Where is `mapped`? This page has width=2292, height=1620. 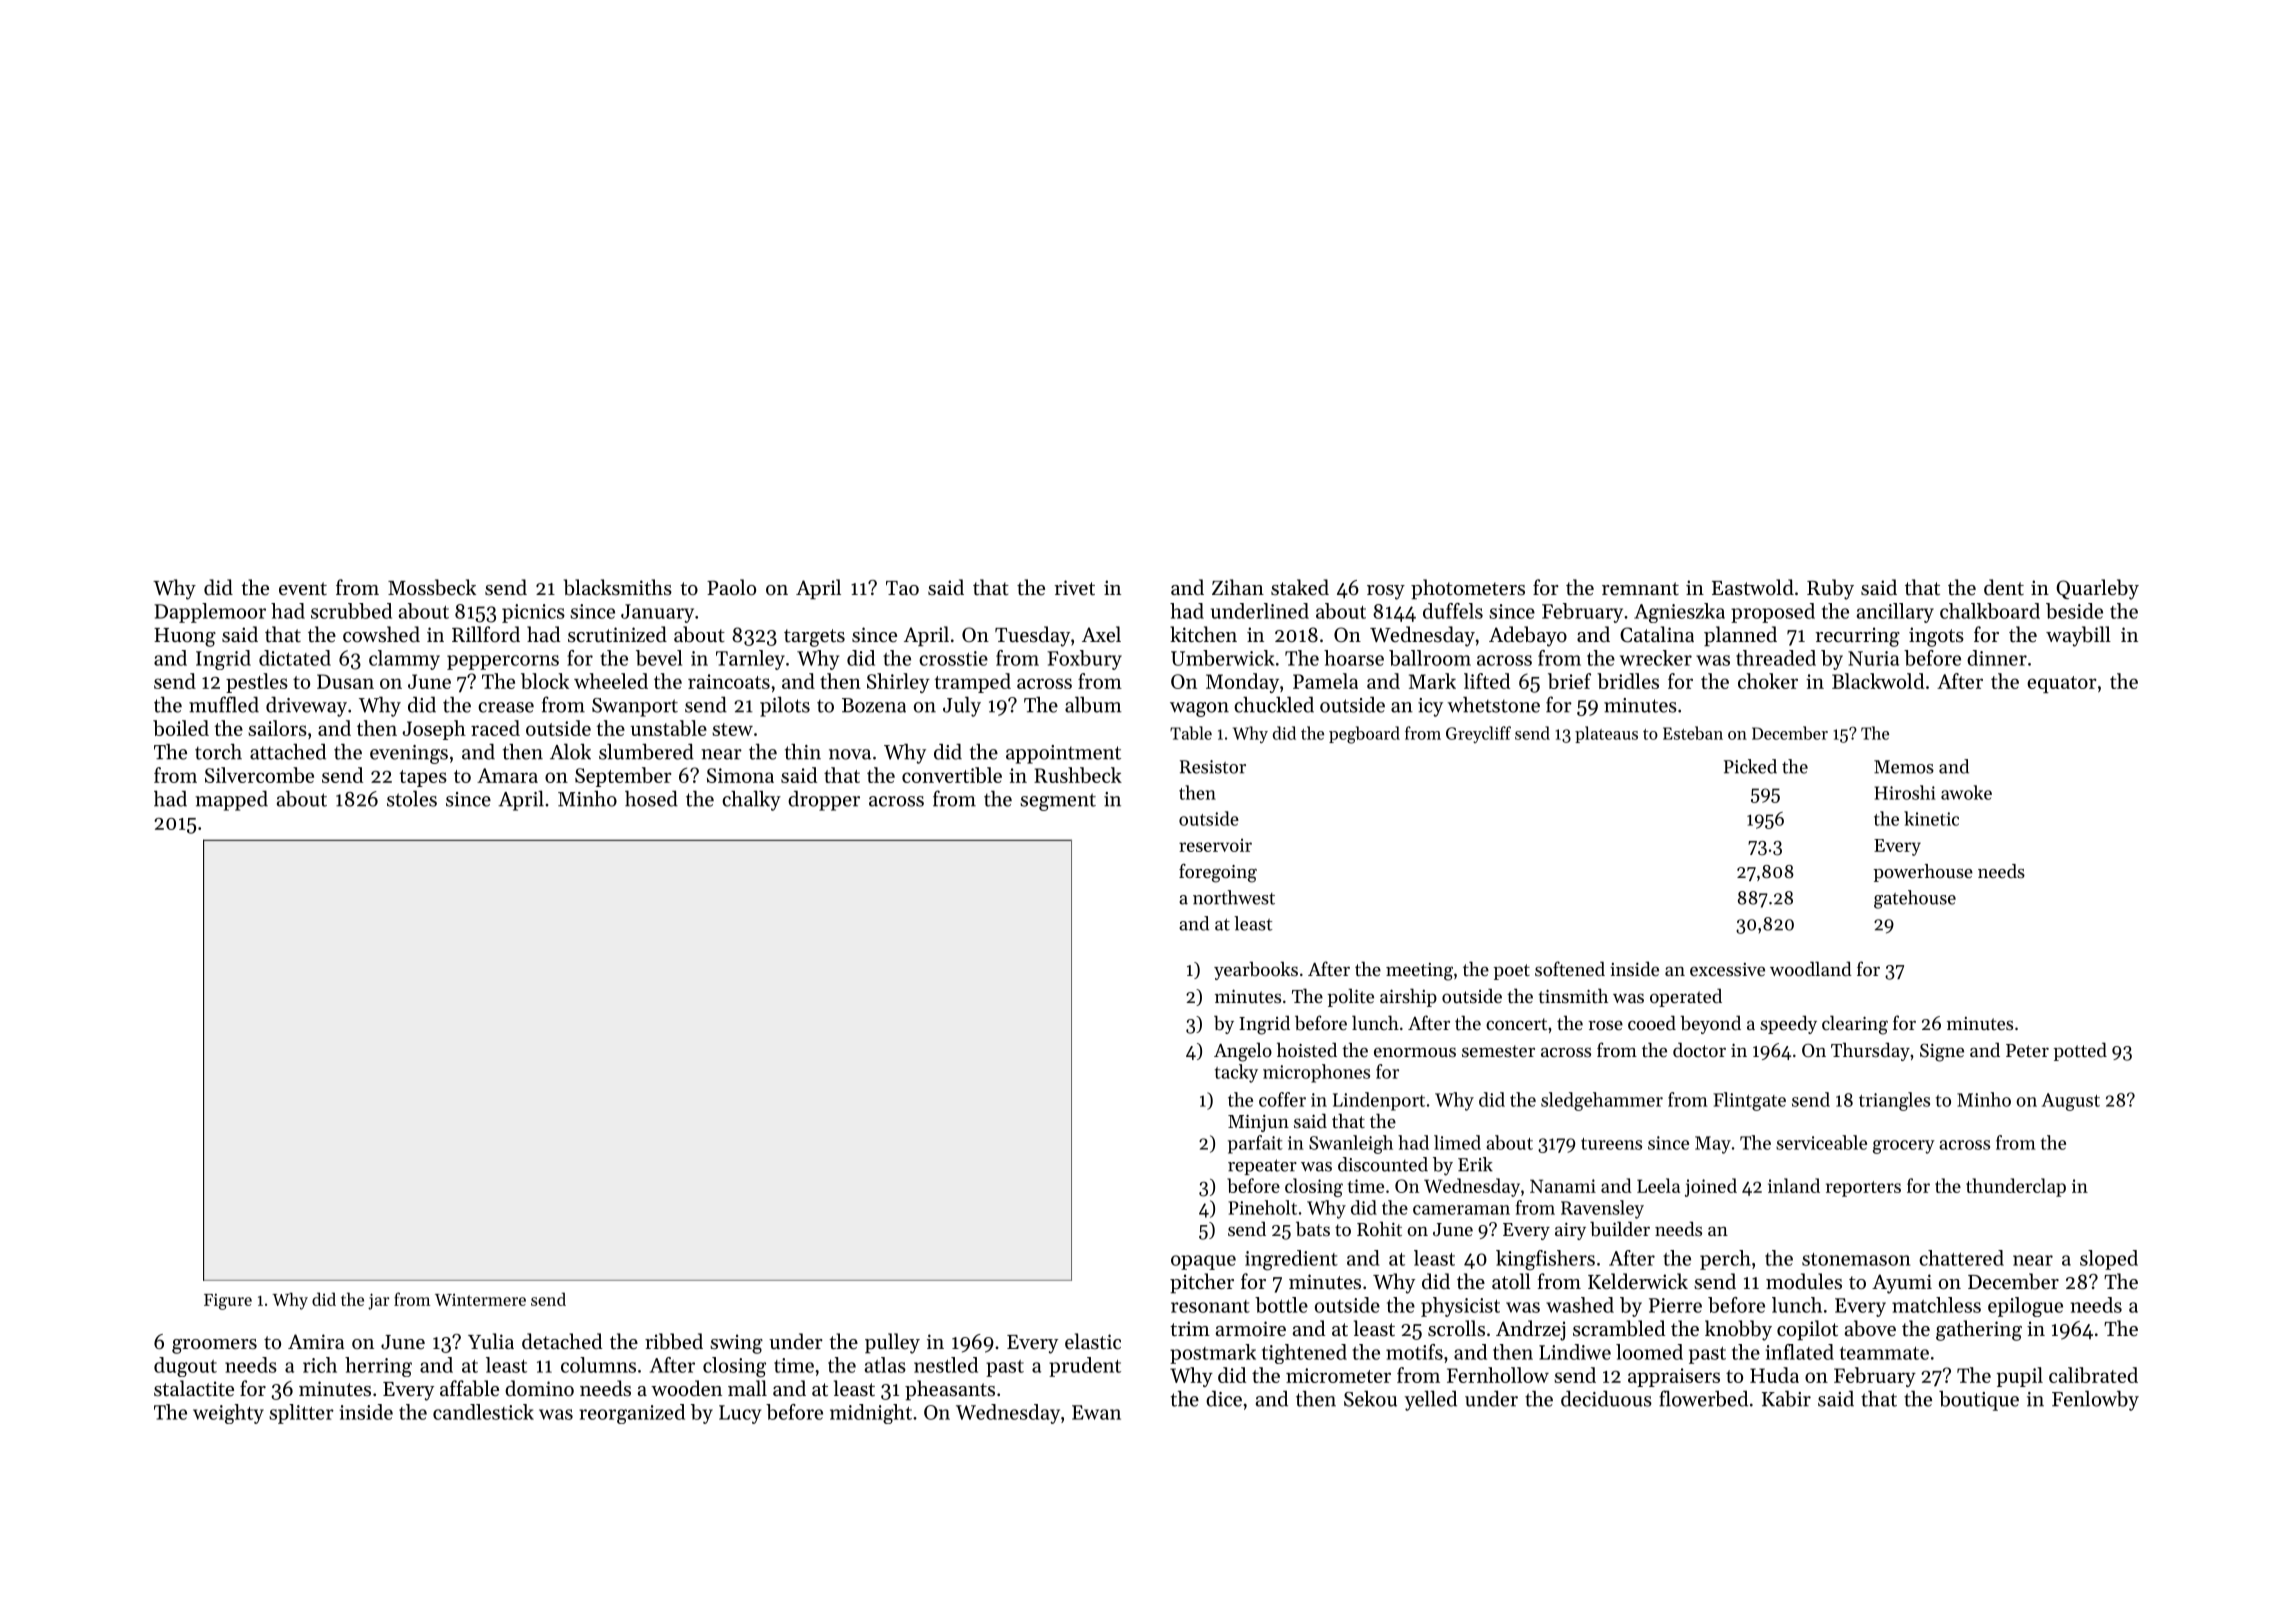 mapped is located at coordinates (231, 800).
